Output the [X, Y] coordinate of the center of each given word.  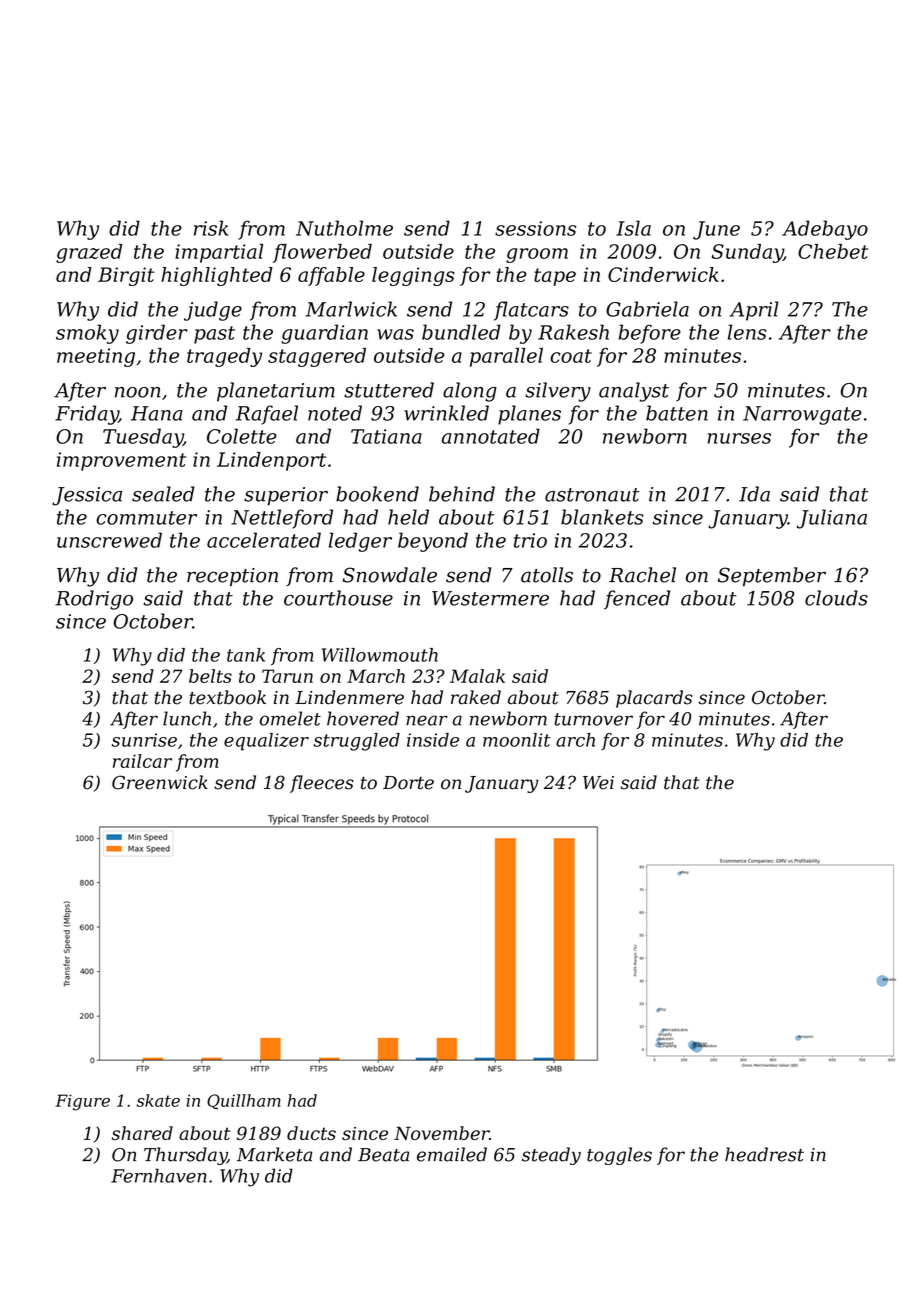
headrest [764, 1154]
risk [211, 228]
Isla [633, 228]
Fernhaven [158, 1175]
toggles [619, 1156]
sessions [535, 228]
